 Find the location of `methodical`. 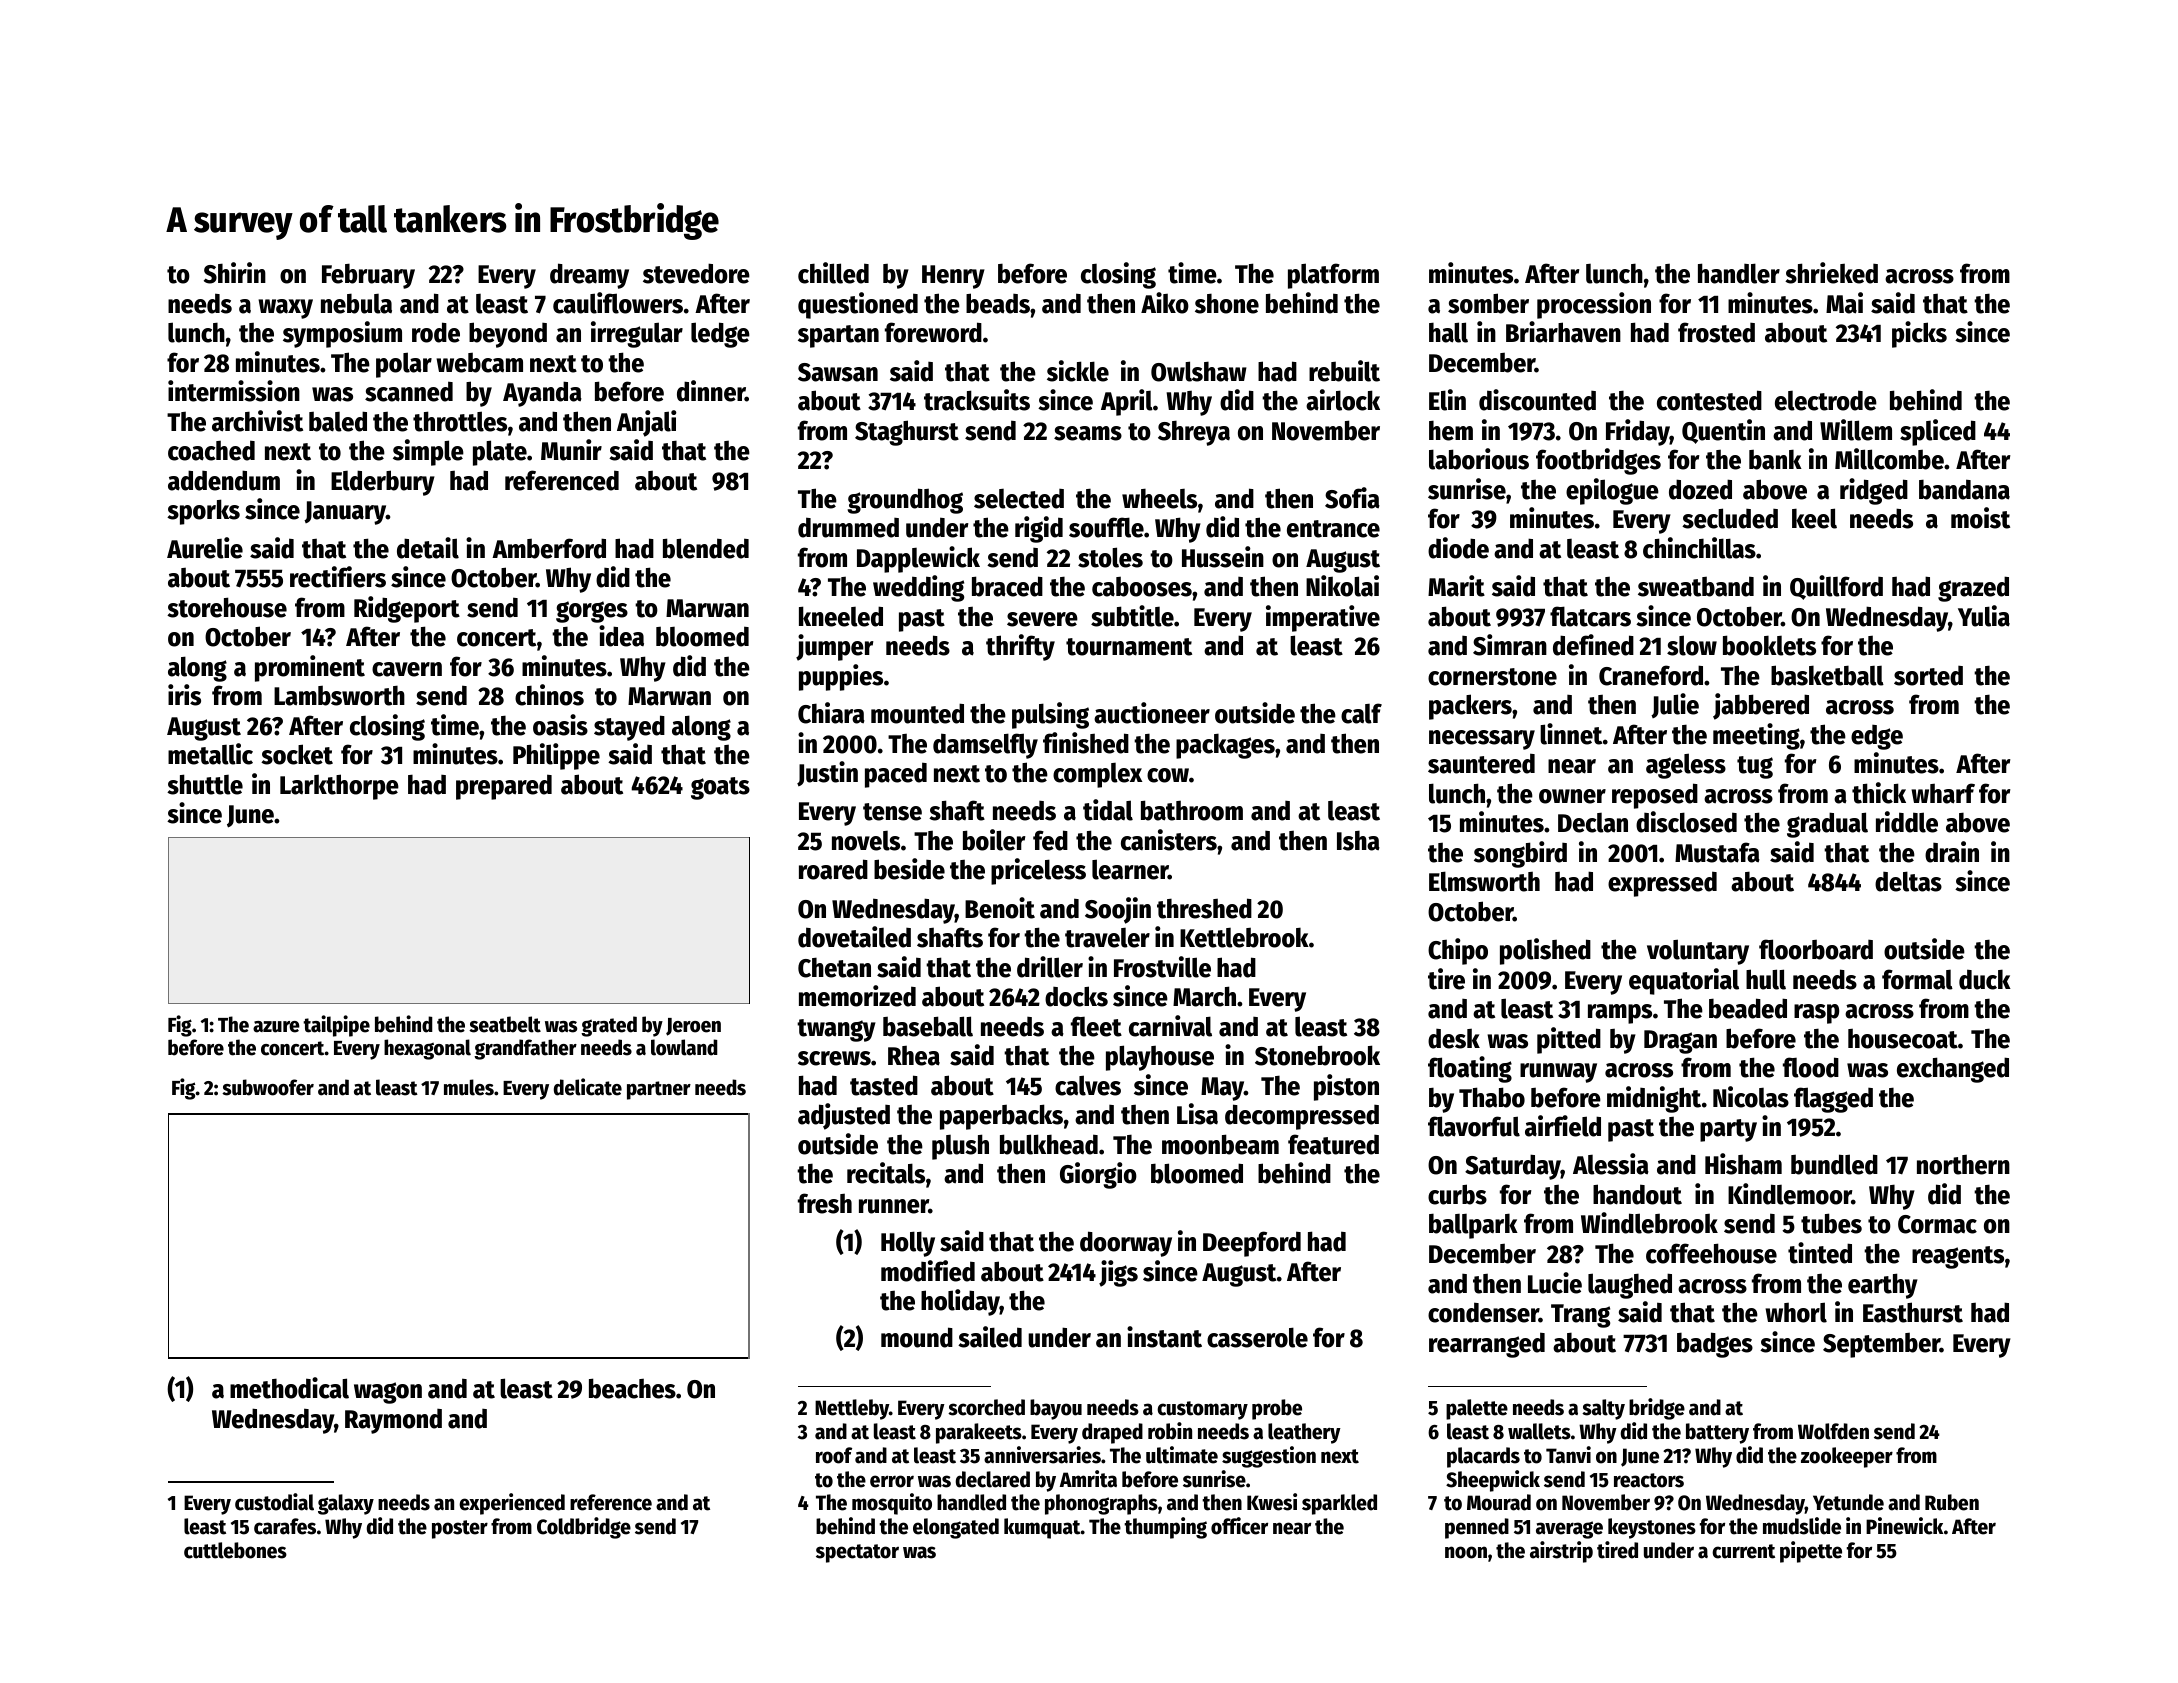

methodical is located at coordinates (289, 1388).
